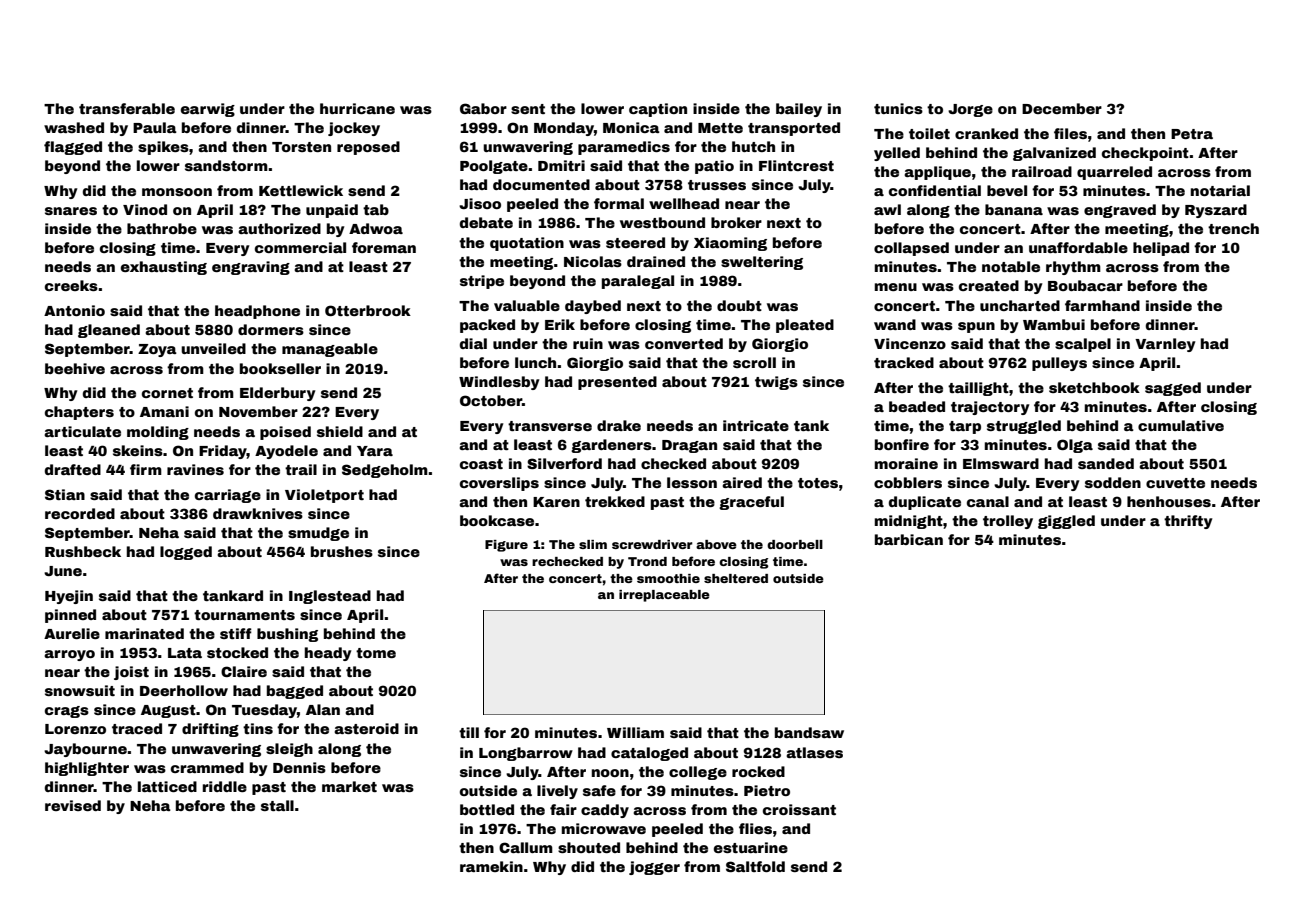  What do you see at coordinates (652, 544) in the screenshot?
I see `screwdriver` at bounding box center [652, 544].
